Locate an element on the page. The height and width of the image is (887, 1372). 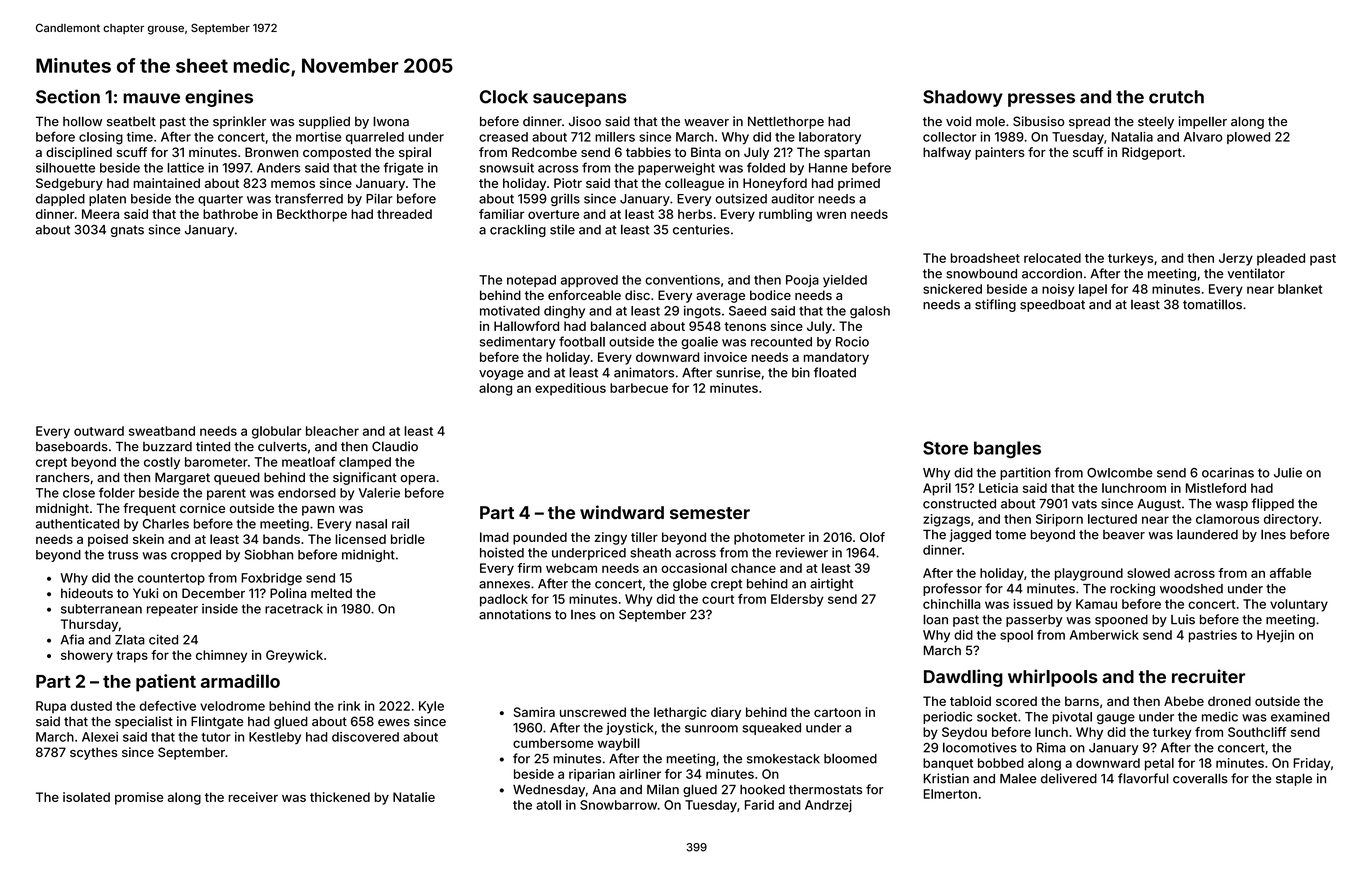
plowed is located at coordinates (1248, 138).
